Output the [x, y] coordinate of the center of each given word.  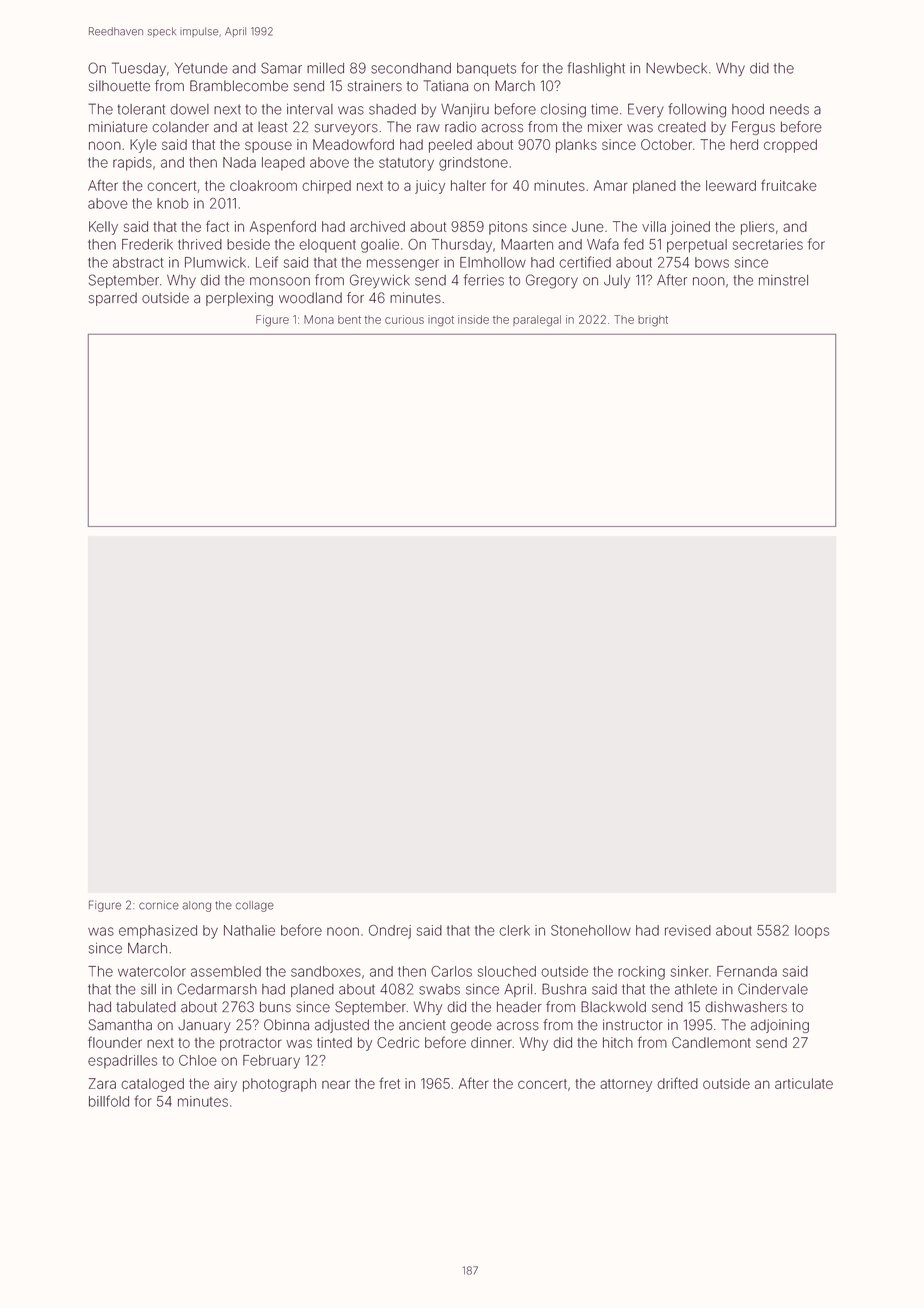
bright [653, 321]
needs [789, 109]
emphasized [158, 932]
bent [349, 319]
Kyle [143, 146]
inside [473, 319]
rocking [641, 973]
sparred [113, 299]
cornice [159, 905]
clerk [514, 930]
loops [812, 932]
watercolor [152, 971]
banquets [486, 69]
